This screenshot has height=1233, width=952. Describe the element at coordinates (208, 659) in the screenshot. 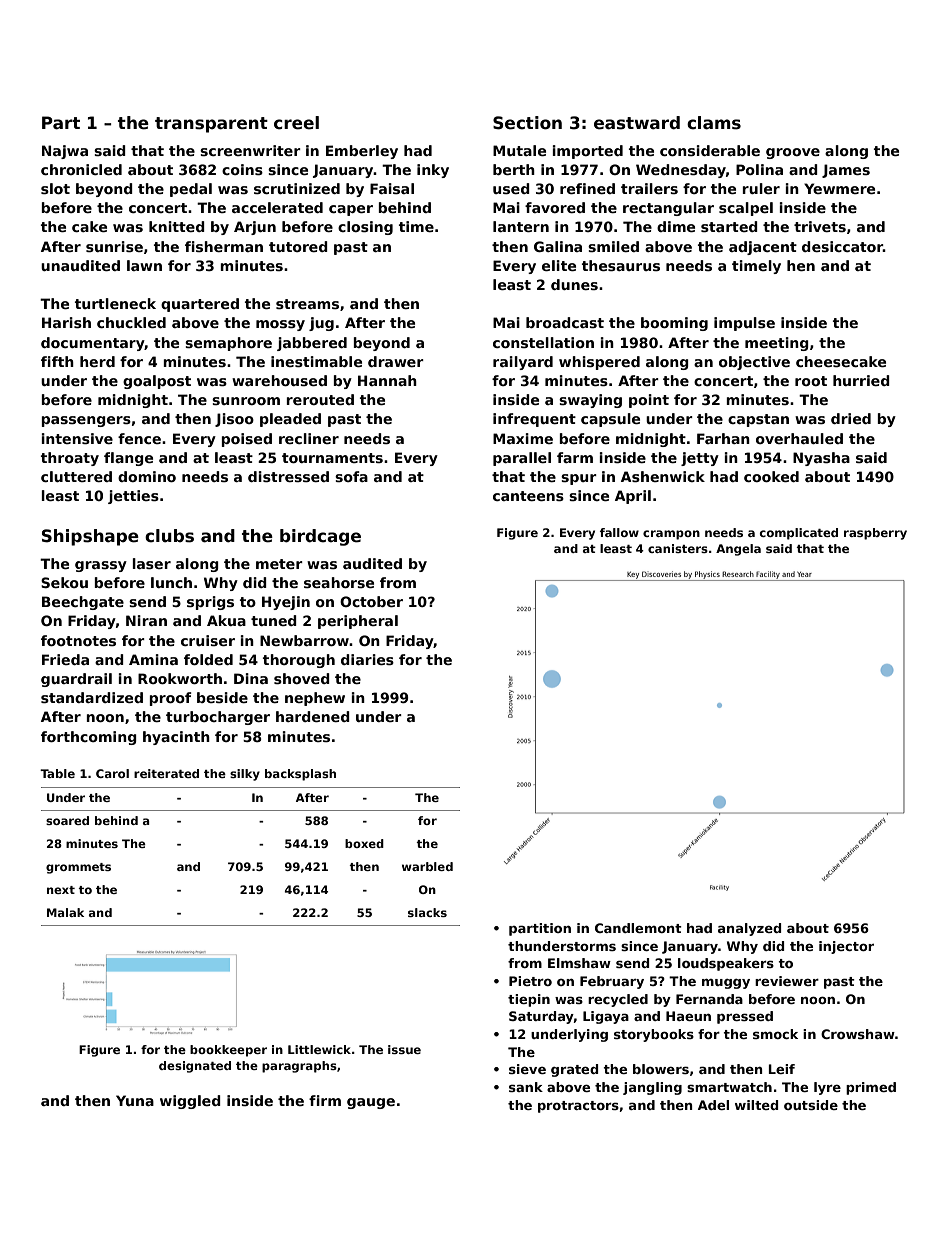

I see `folded` at that location.
